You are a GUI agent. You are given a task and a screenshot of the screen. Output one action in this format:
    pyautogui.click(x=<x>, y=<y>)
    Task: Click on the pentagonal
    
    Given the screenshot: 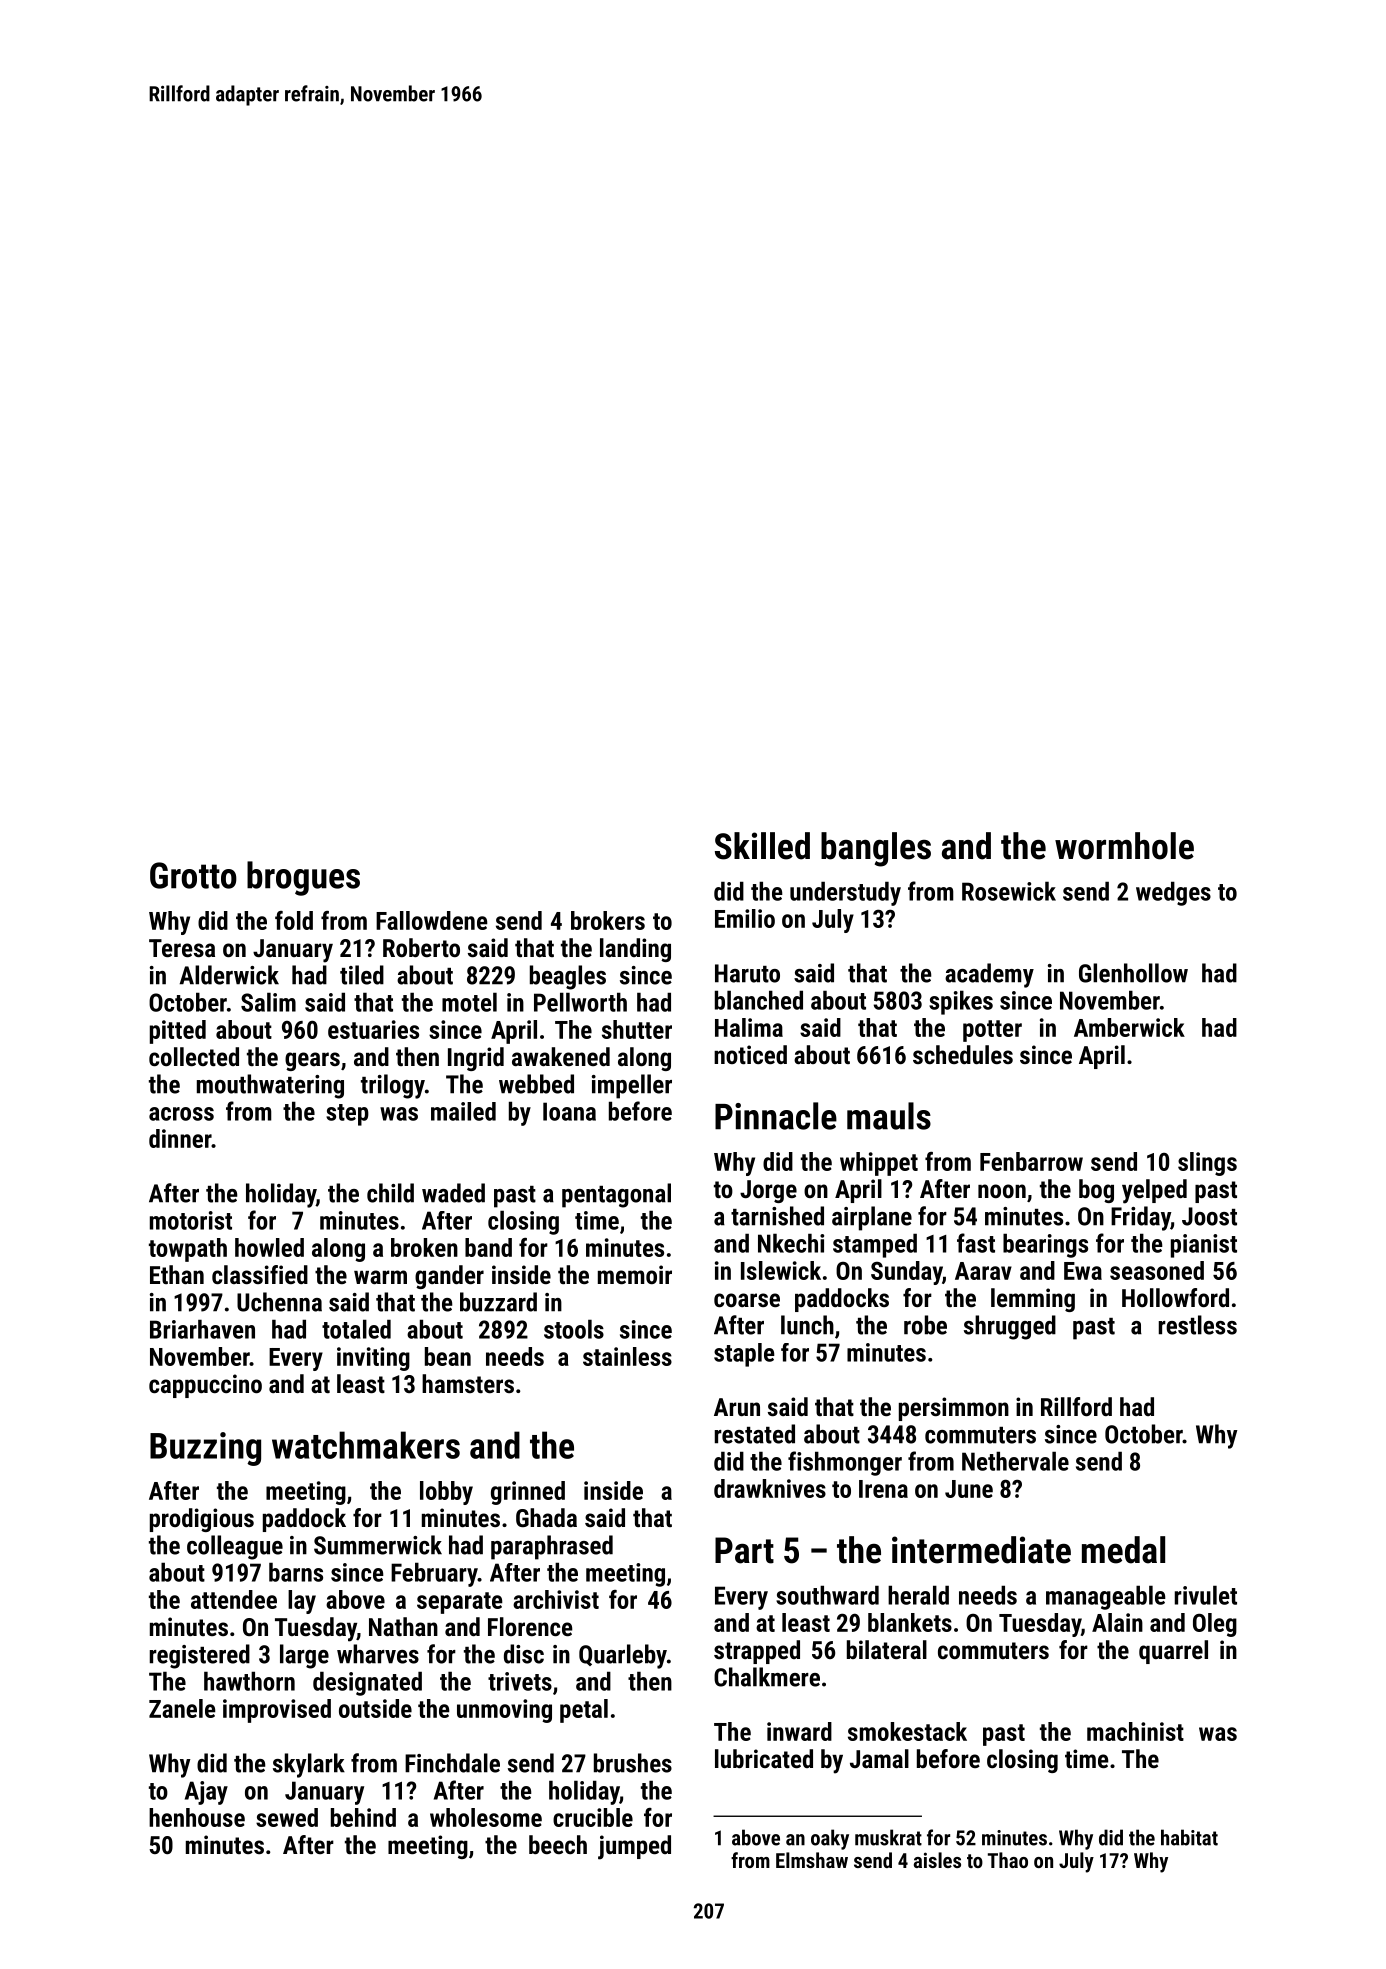 What is the action you would take?
    pyautogui.click(x=616, y=1195)
